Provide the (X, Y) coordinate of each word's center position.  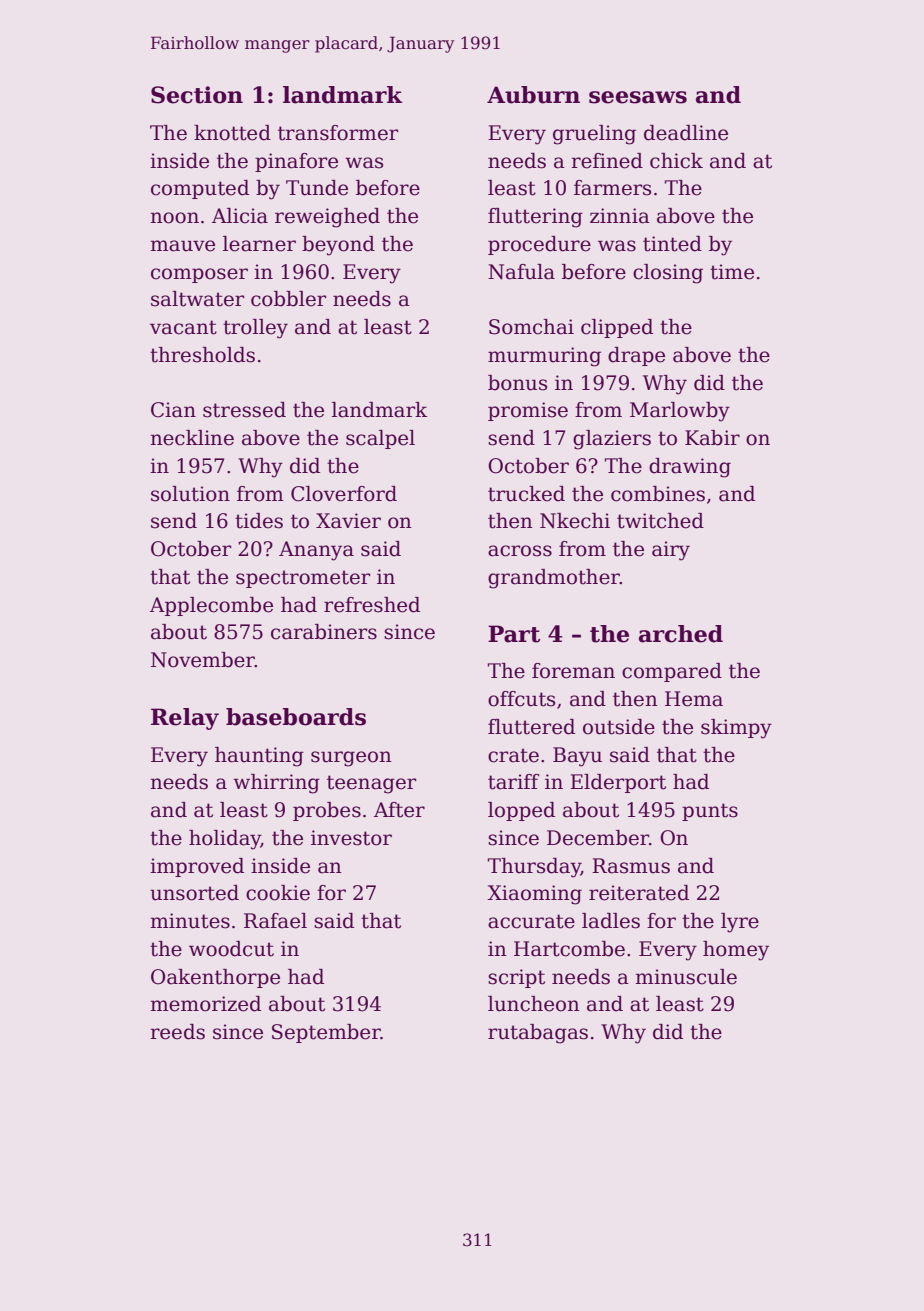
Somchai (531, 327)
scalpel (380, 439)
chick (676, 161)
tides (259, 521)
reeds (177, 1032)
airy (671, 551)
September (326, 1033)
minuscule (686, 977)
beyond (338, 246)
